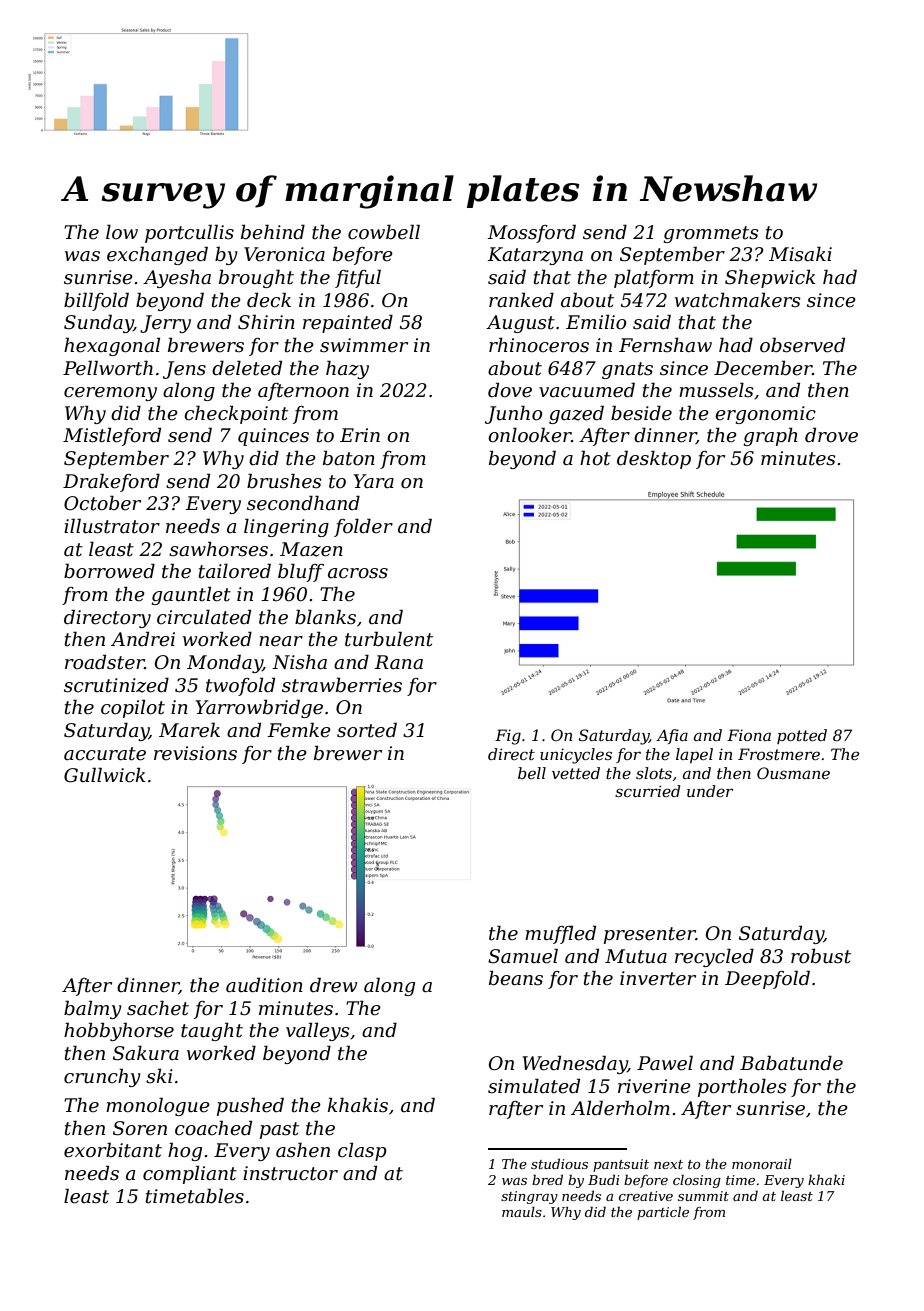 This page has width=924, height=1311. What do you see at coordinates (522, 1211) in the page?
I see `mauls` at bounding box center [522, 1211].
